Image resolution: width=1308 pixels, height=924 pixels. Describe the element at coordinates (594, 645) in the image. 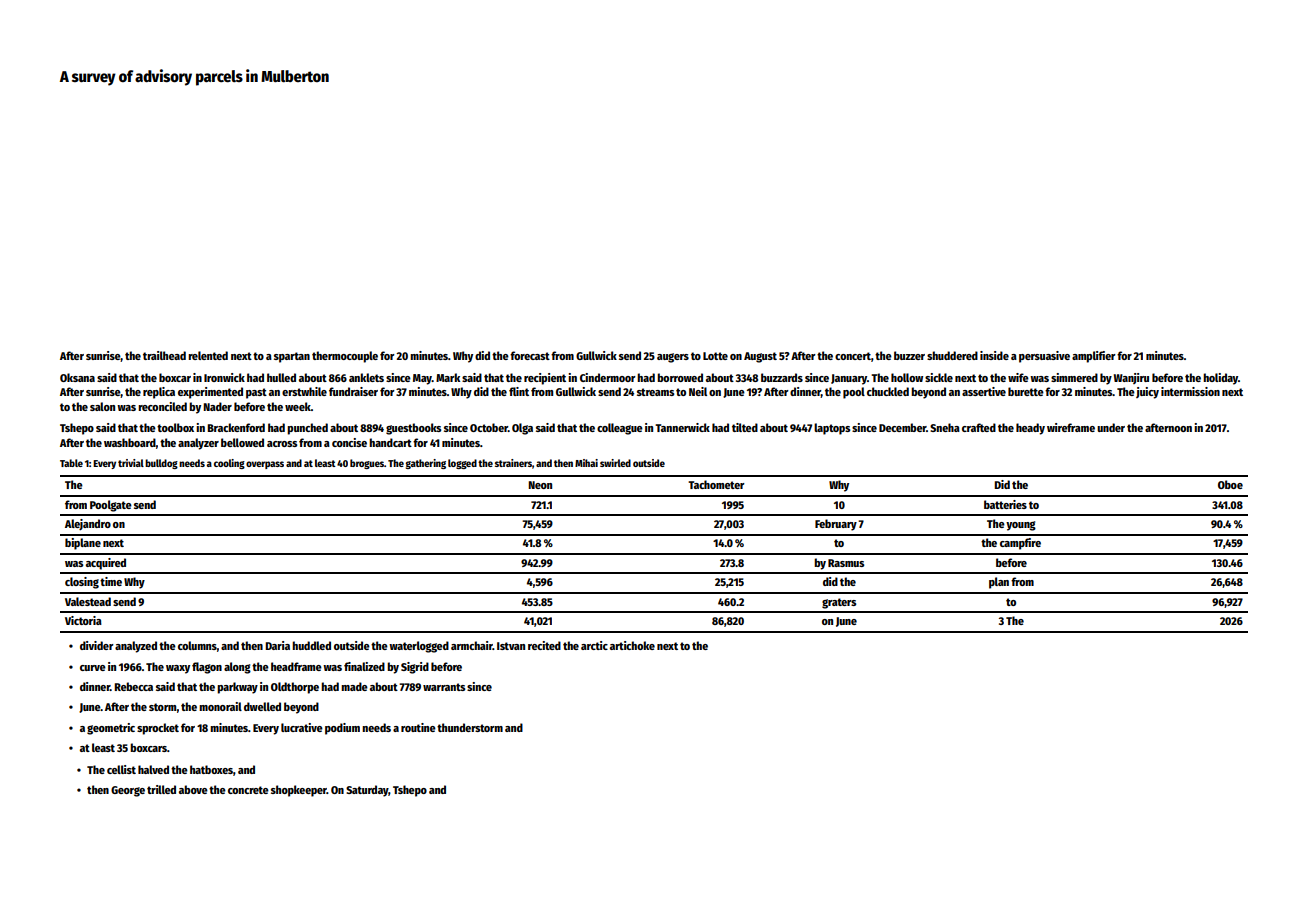

I see `arctic` at that location.
